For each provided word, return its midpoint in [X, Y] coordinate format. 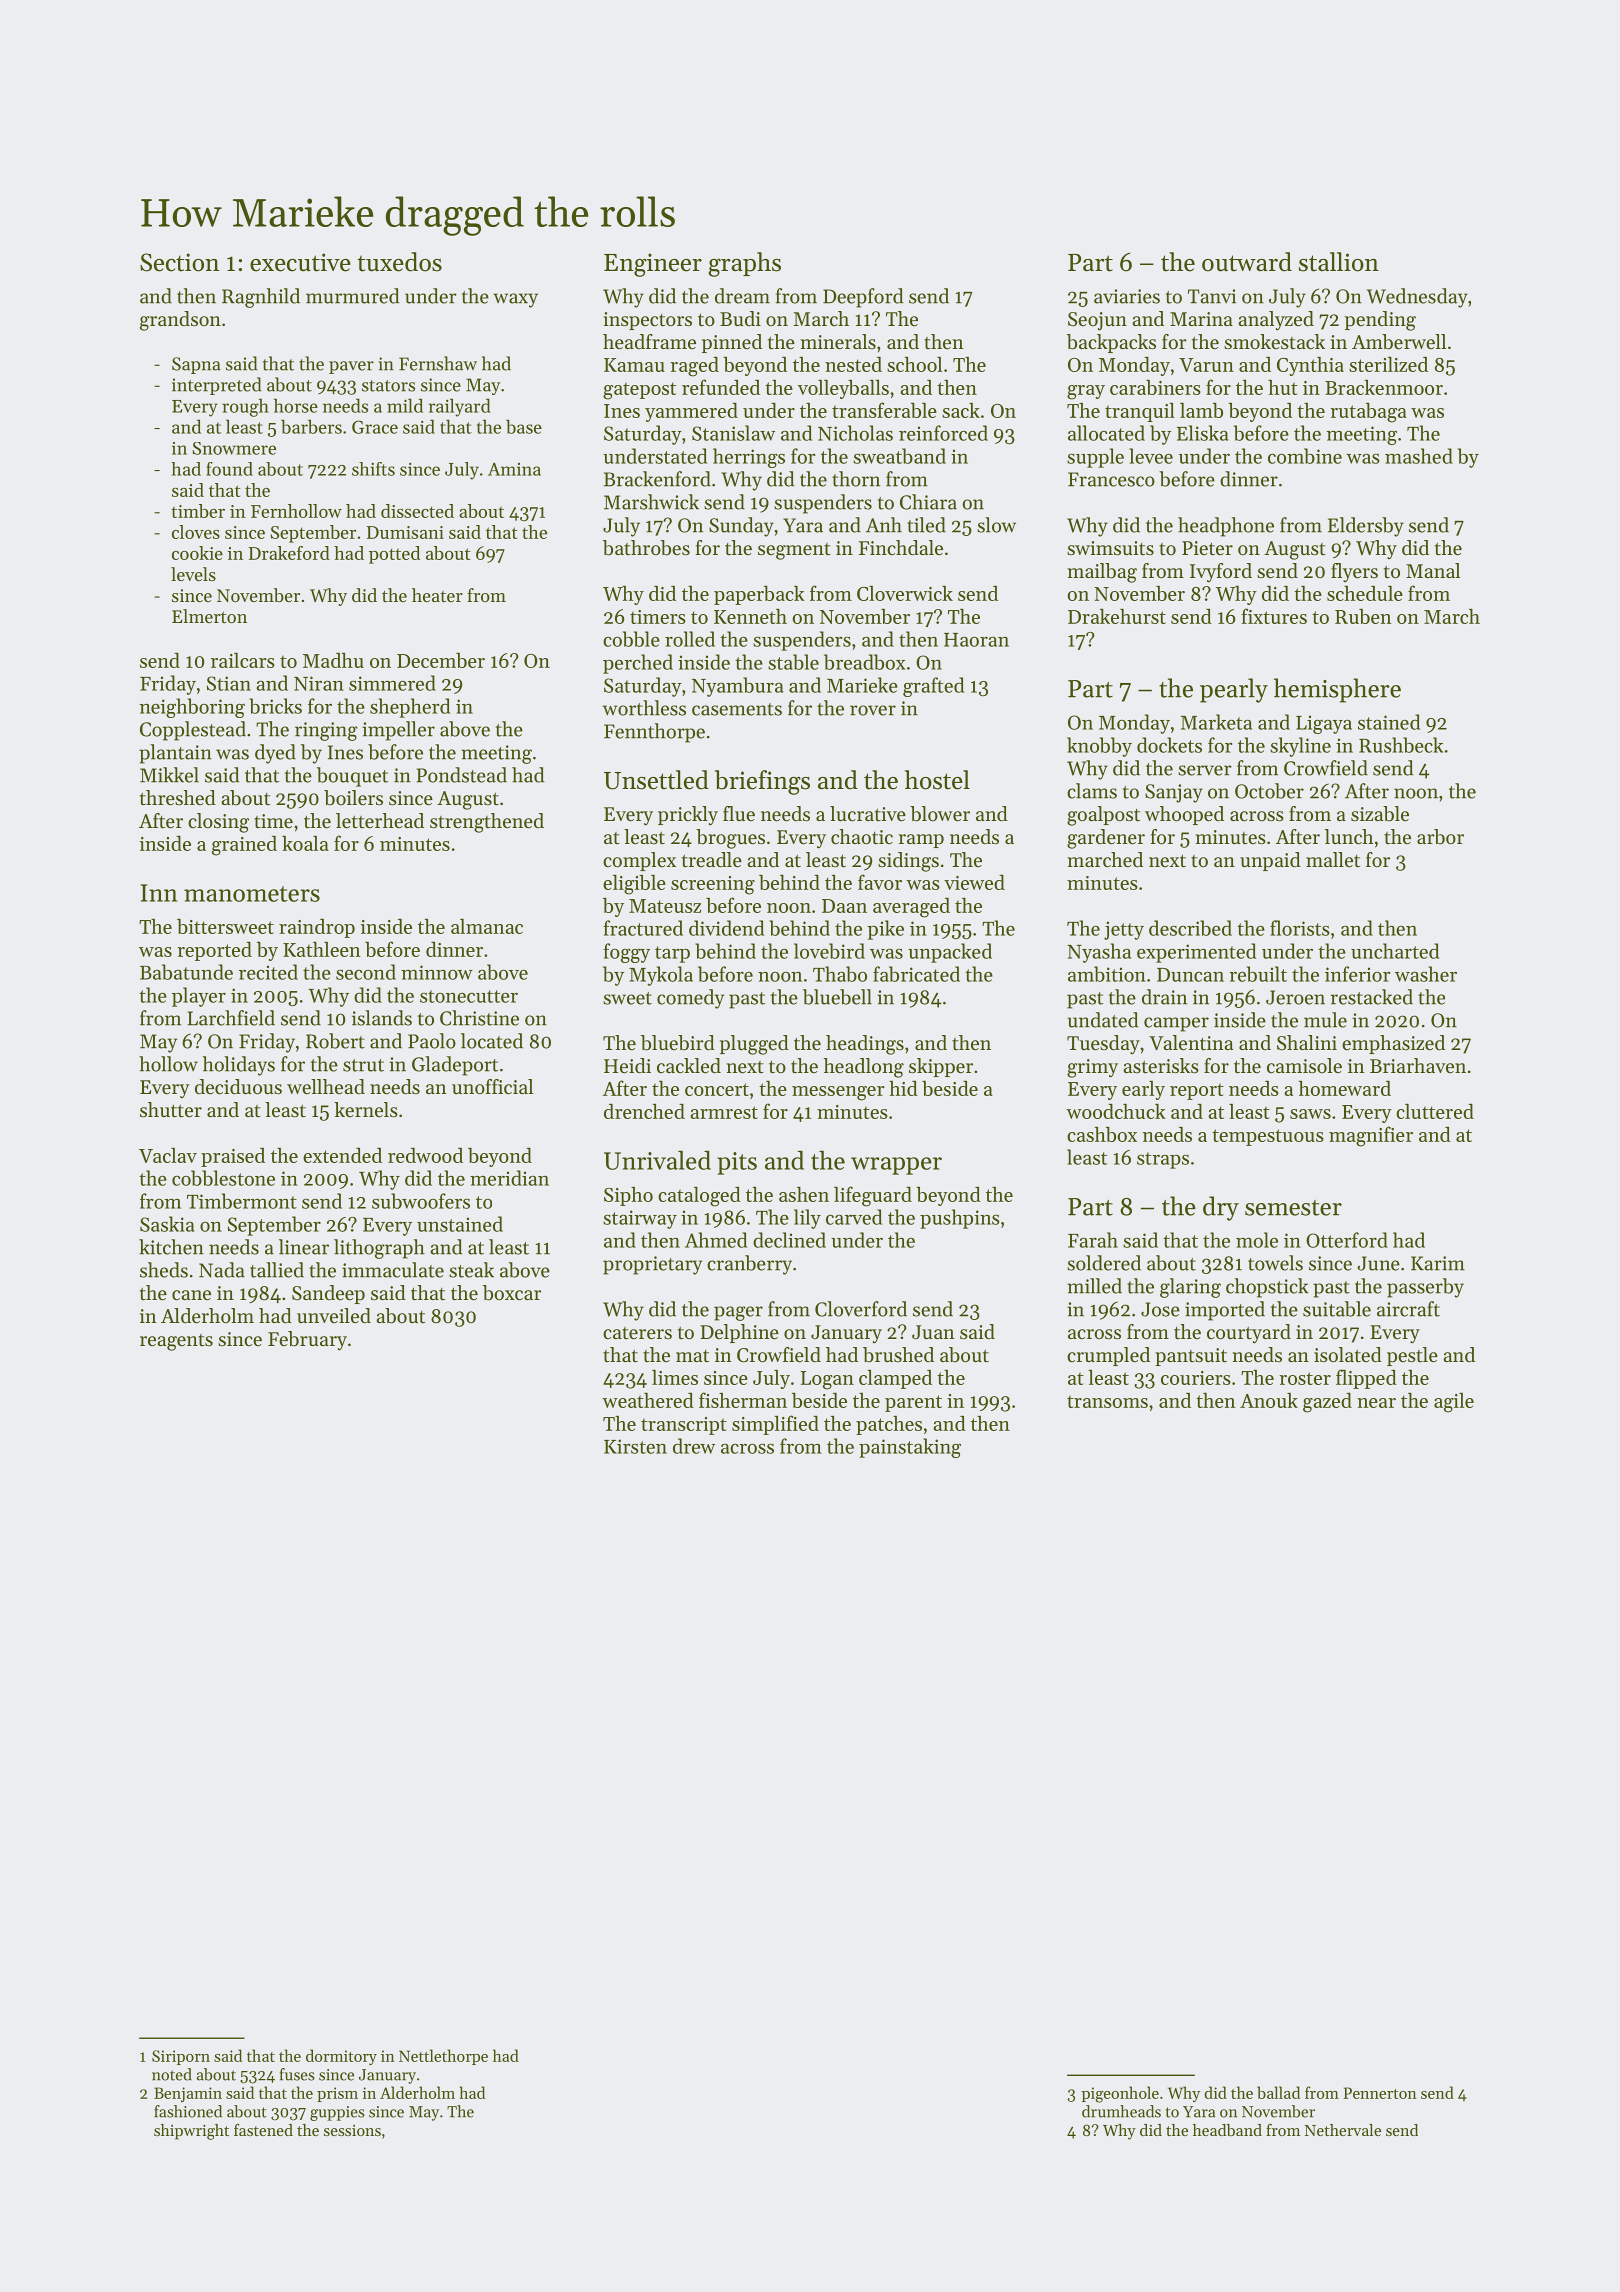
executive [300, 262]
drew [694, 1446]
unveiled [334, 1315]
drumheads [1121, 2111]
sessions [352, 2130]
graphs [745, 264]
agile [1454, 1403]
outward [1247, 262]
